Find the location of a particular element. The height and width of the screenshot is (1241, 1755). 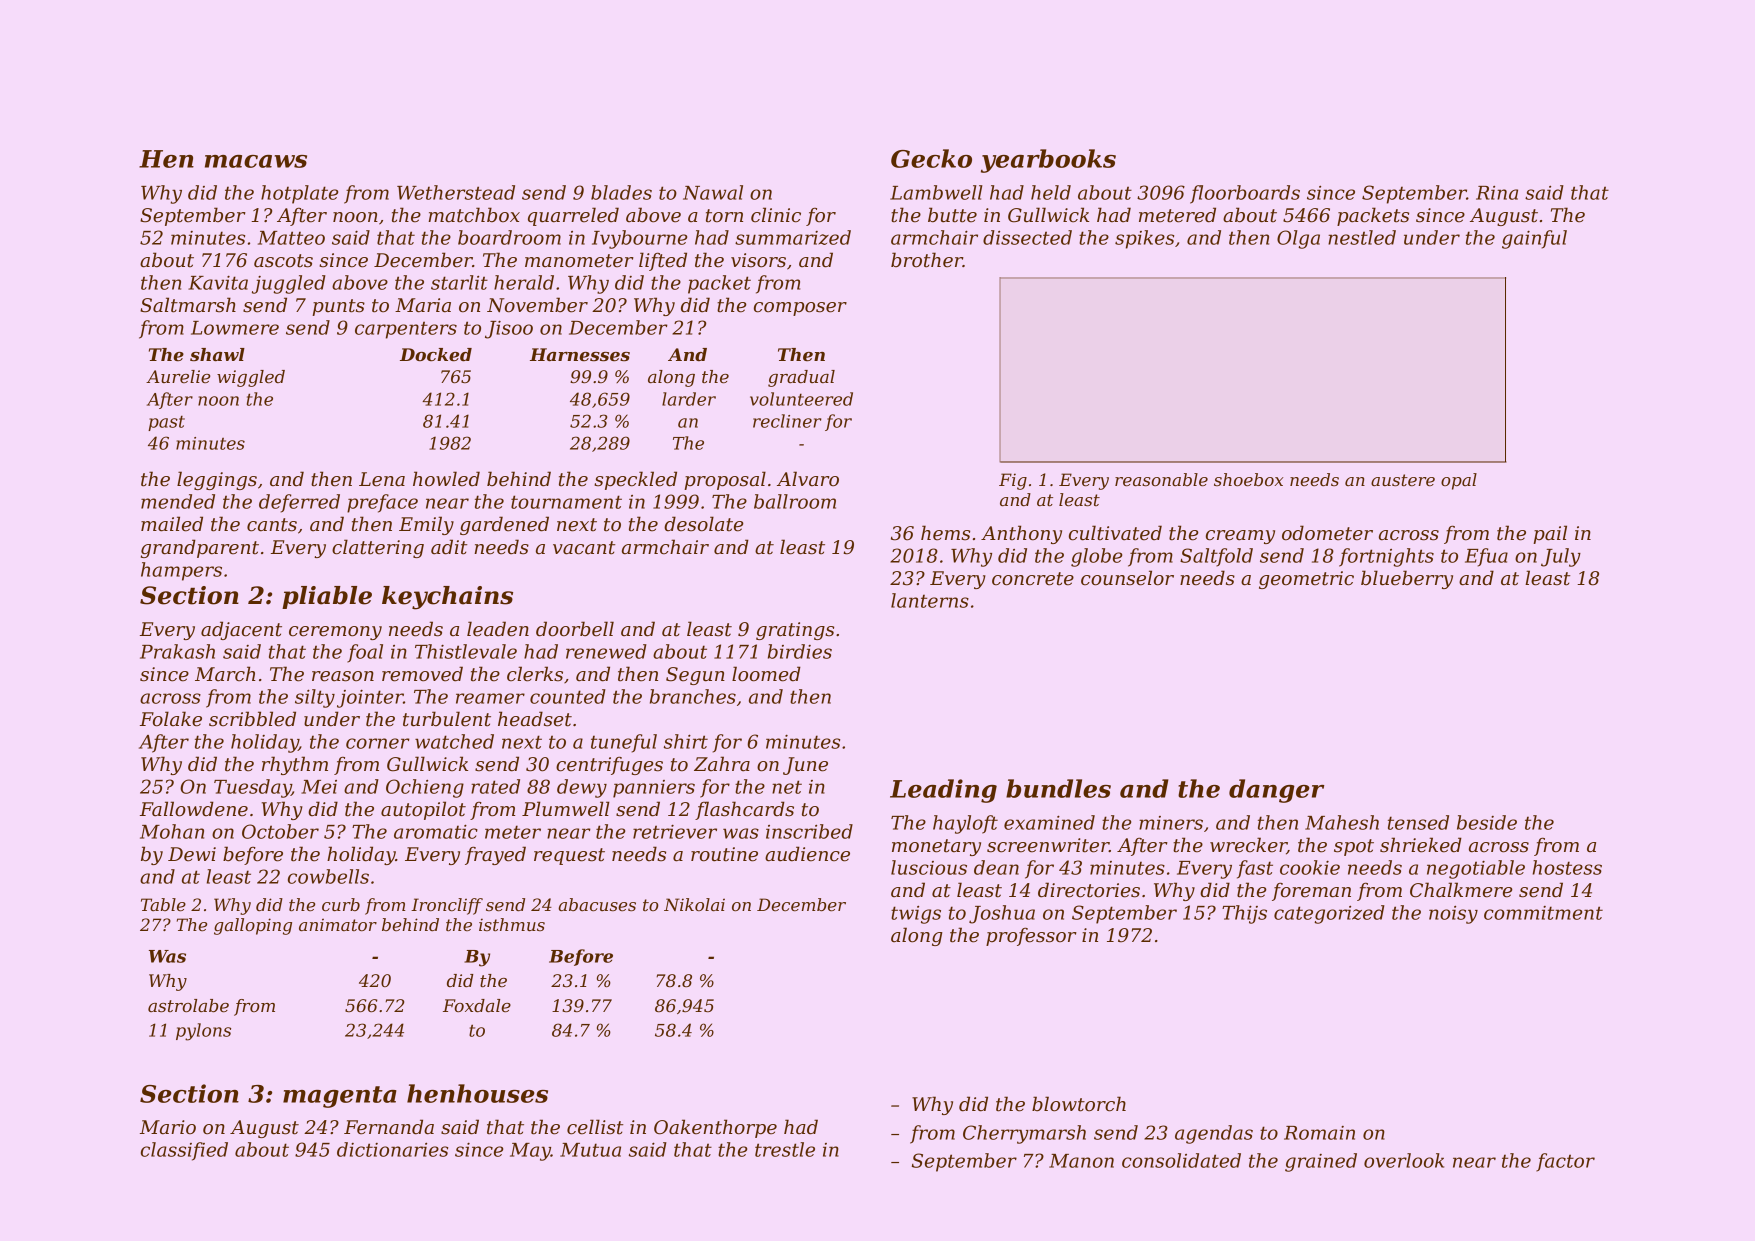

desolate is located at coordinates (704, 524).
